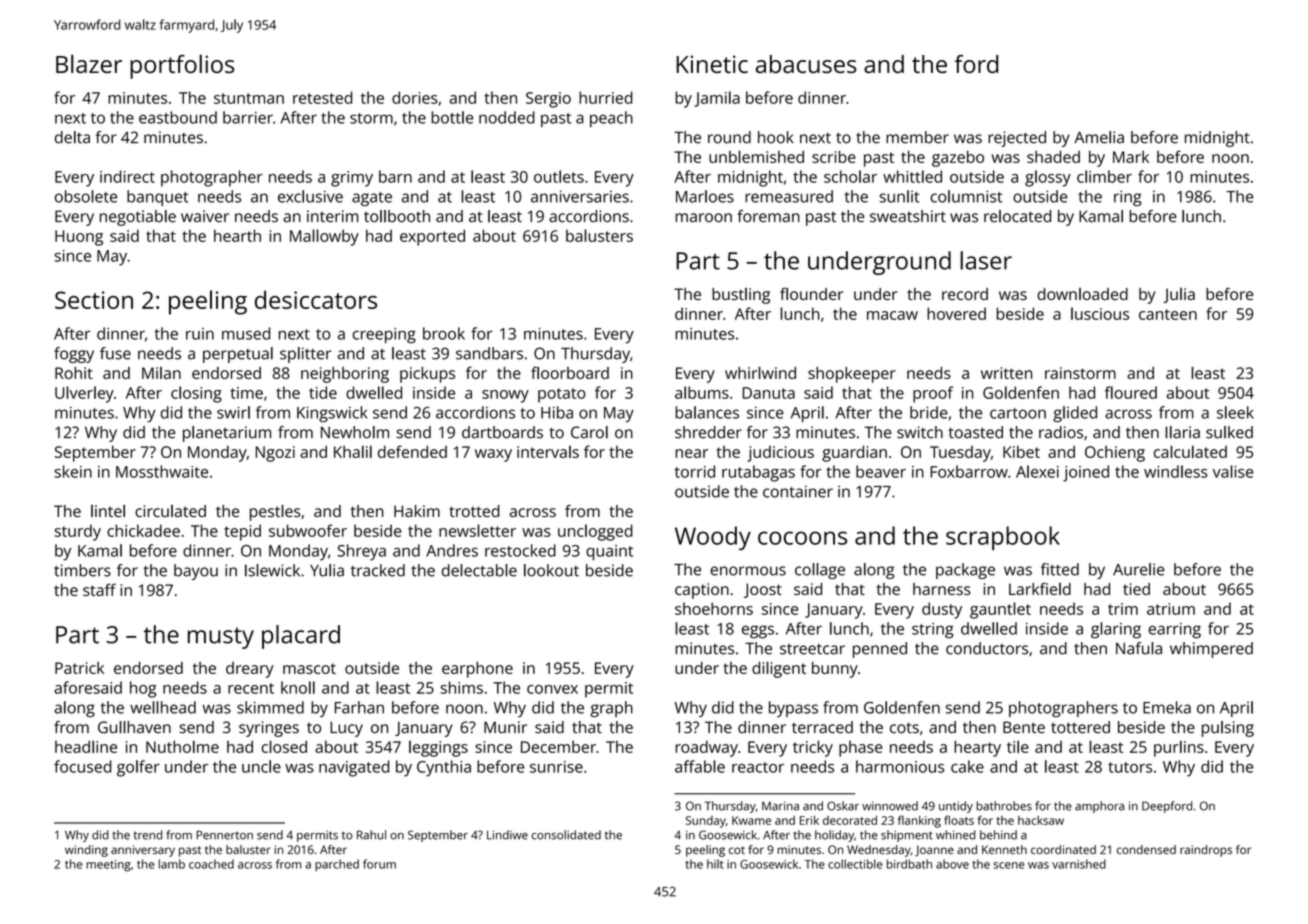 This image has width=1308, height=924. What do you see at coordinates (552, 689) in the image?
I see `convex` at bounding box center [552, 689].
